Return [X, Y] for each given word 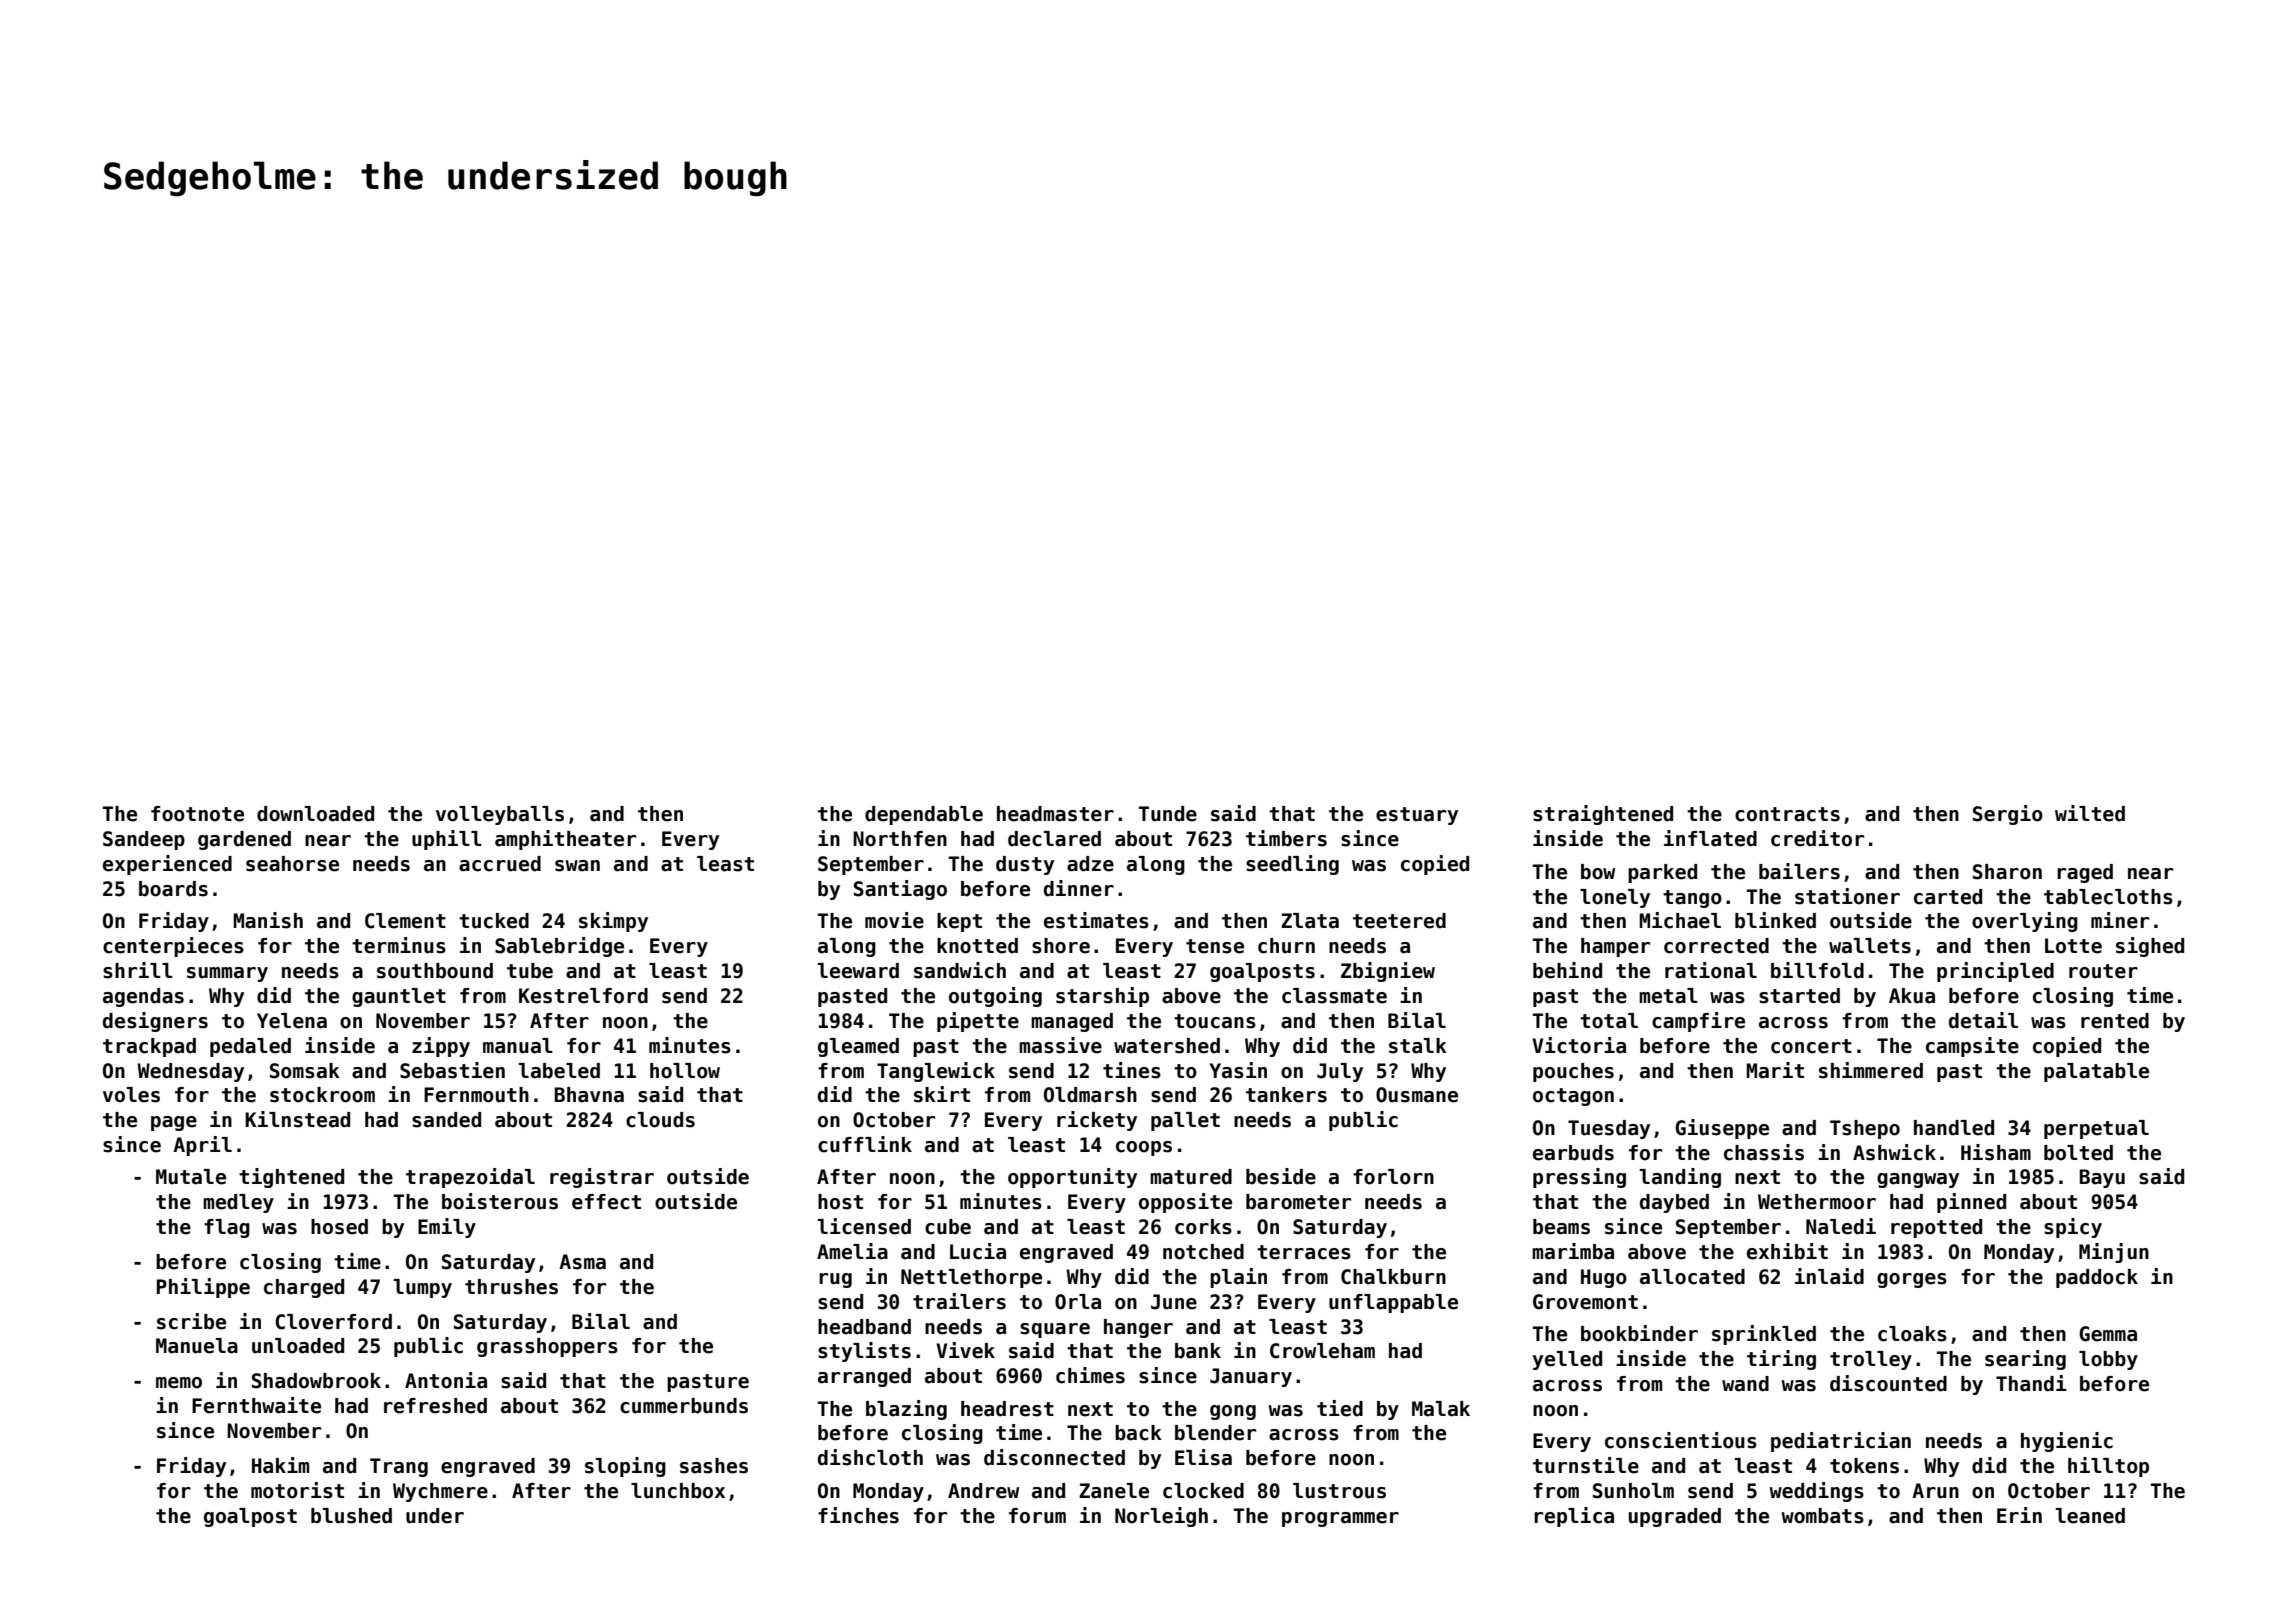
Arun [1935, 1491]
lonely [1615, 898]
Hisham [1996, 1152]
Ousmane [1417, 1095]
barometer [1298, 1202]
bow [1598, 872]
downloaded [315, 814]
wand [1745, 1384]
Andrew [983, 1491]
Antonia [446, 1380]
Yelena [292, 1021]
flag [227, 1228]
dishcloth [870, 1457]
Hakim [280, 1465]
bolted [2078, 1153]
